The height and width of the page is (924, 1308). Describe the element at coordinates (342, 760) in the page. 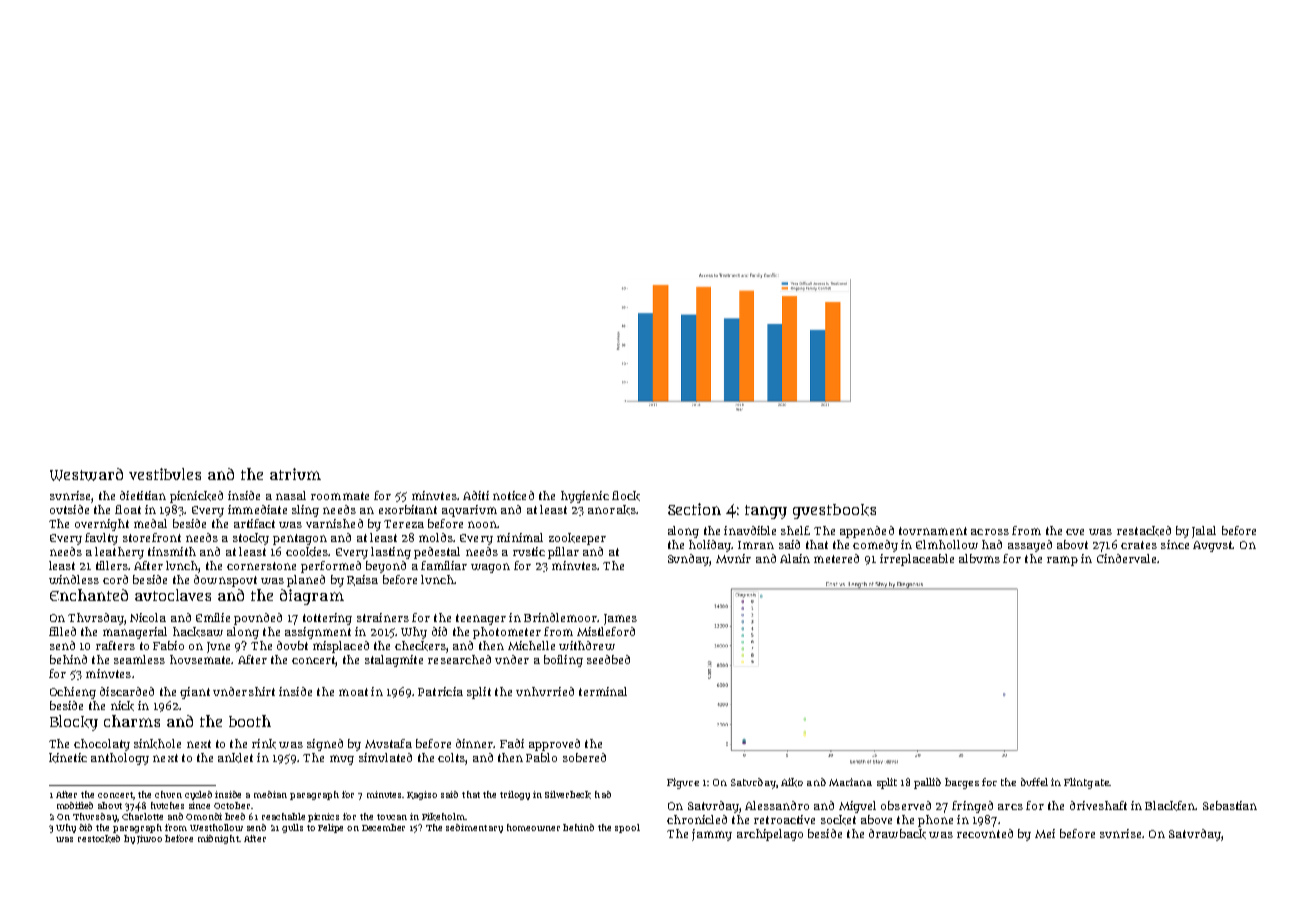

I see `mug` at that location.
